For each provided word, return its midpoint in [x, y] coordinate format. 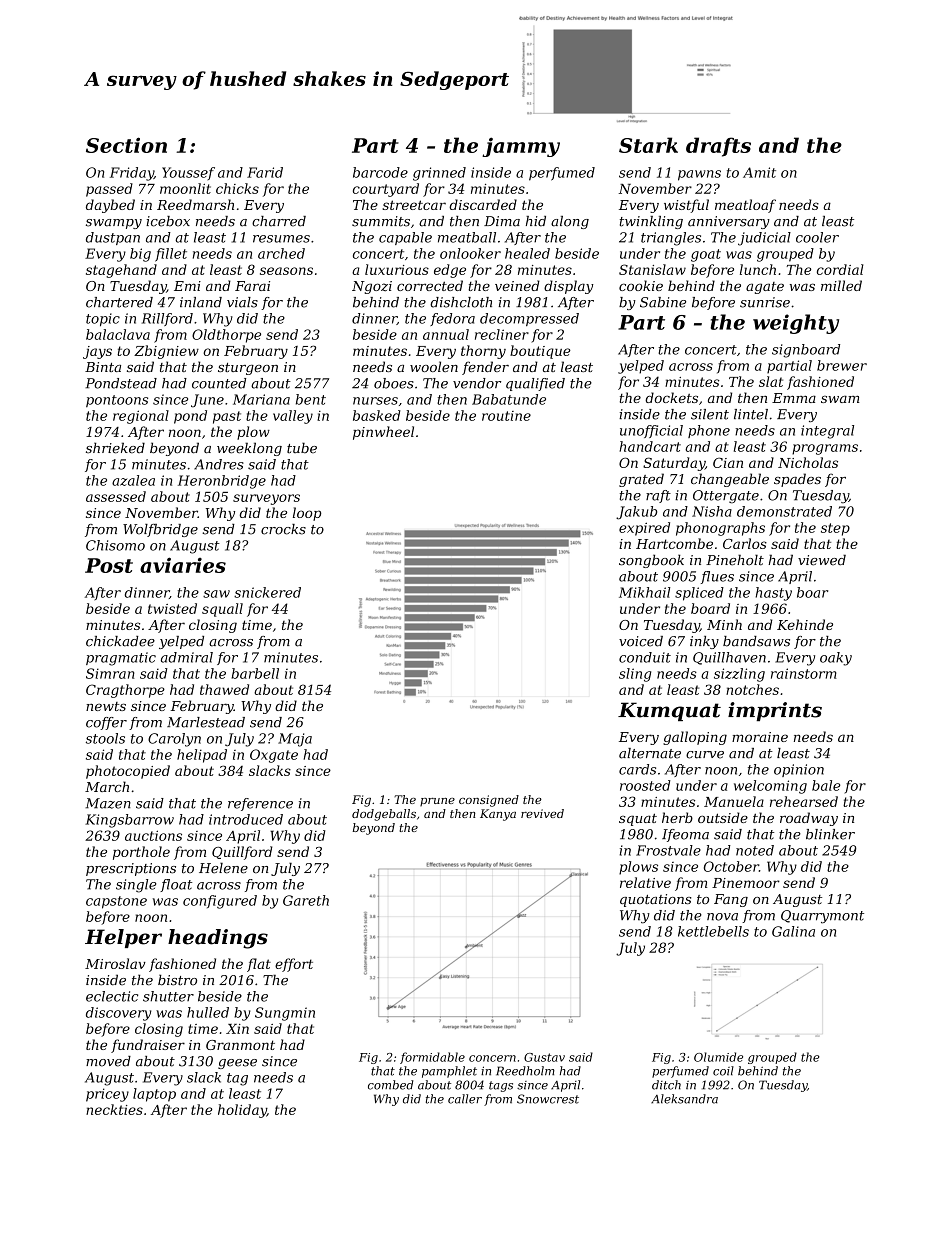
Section [126, 145]
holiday [242, 1111]
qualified [535, 384]
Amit [759, 172]
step [835, 529]
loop [307, 514]
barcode [380, 172]
